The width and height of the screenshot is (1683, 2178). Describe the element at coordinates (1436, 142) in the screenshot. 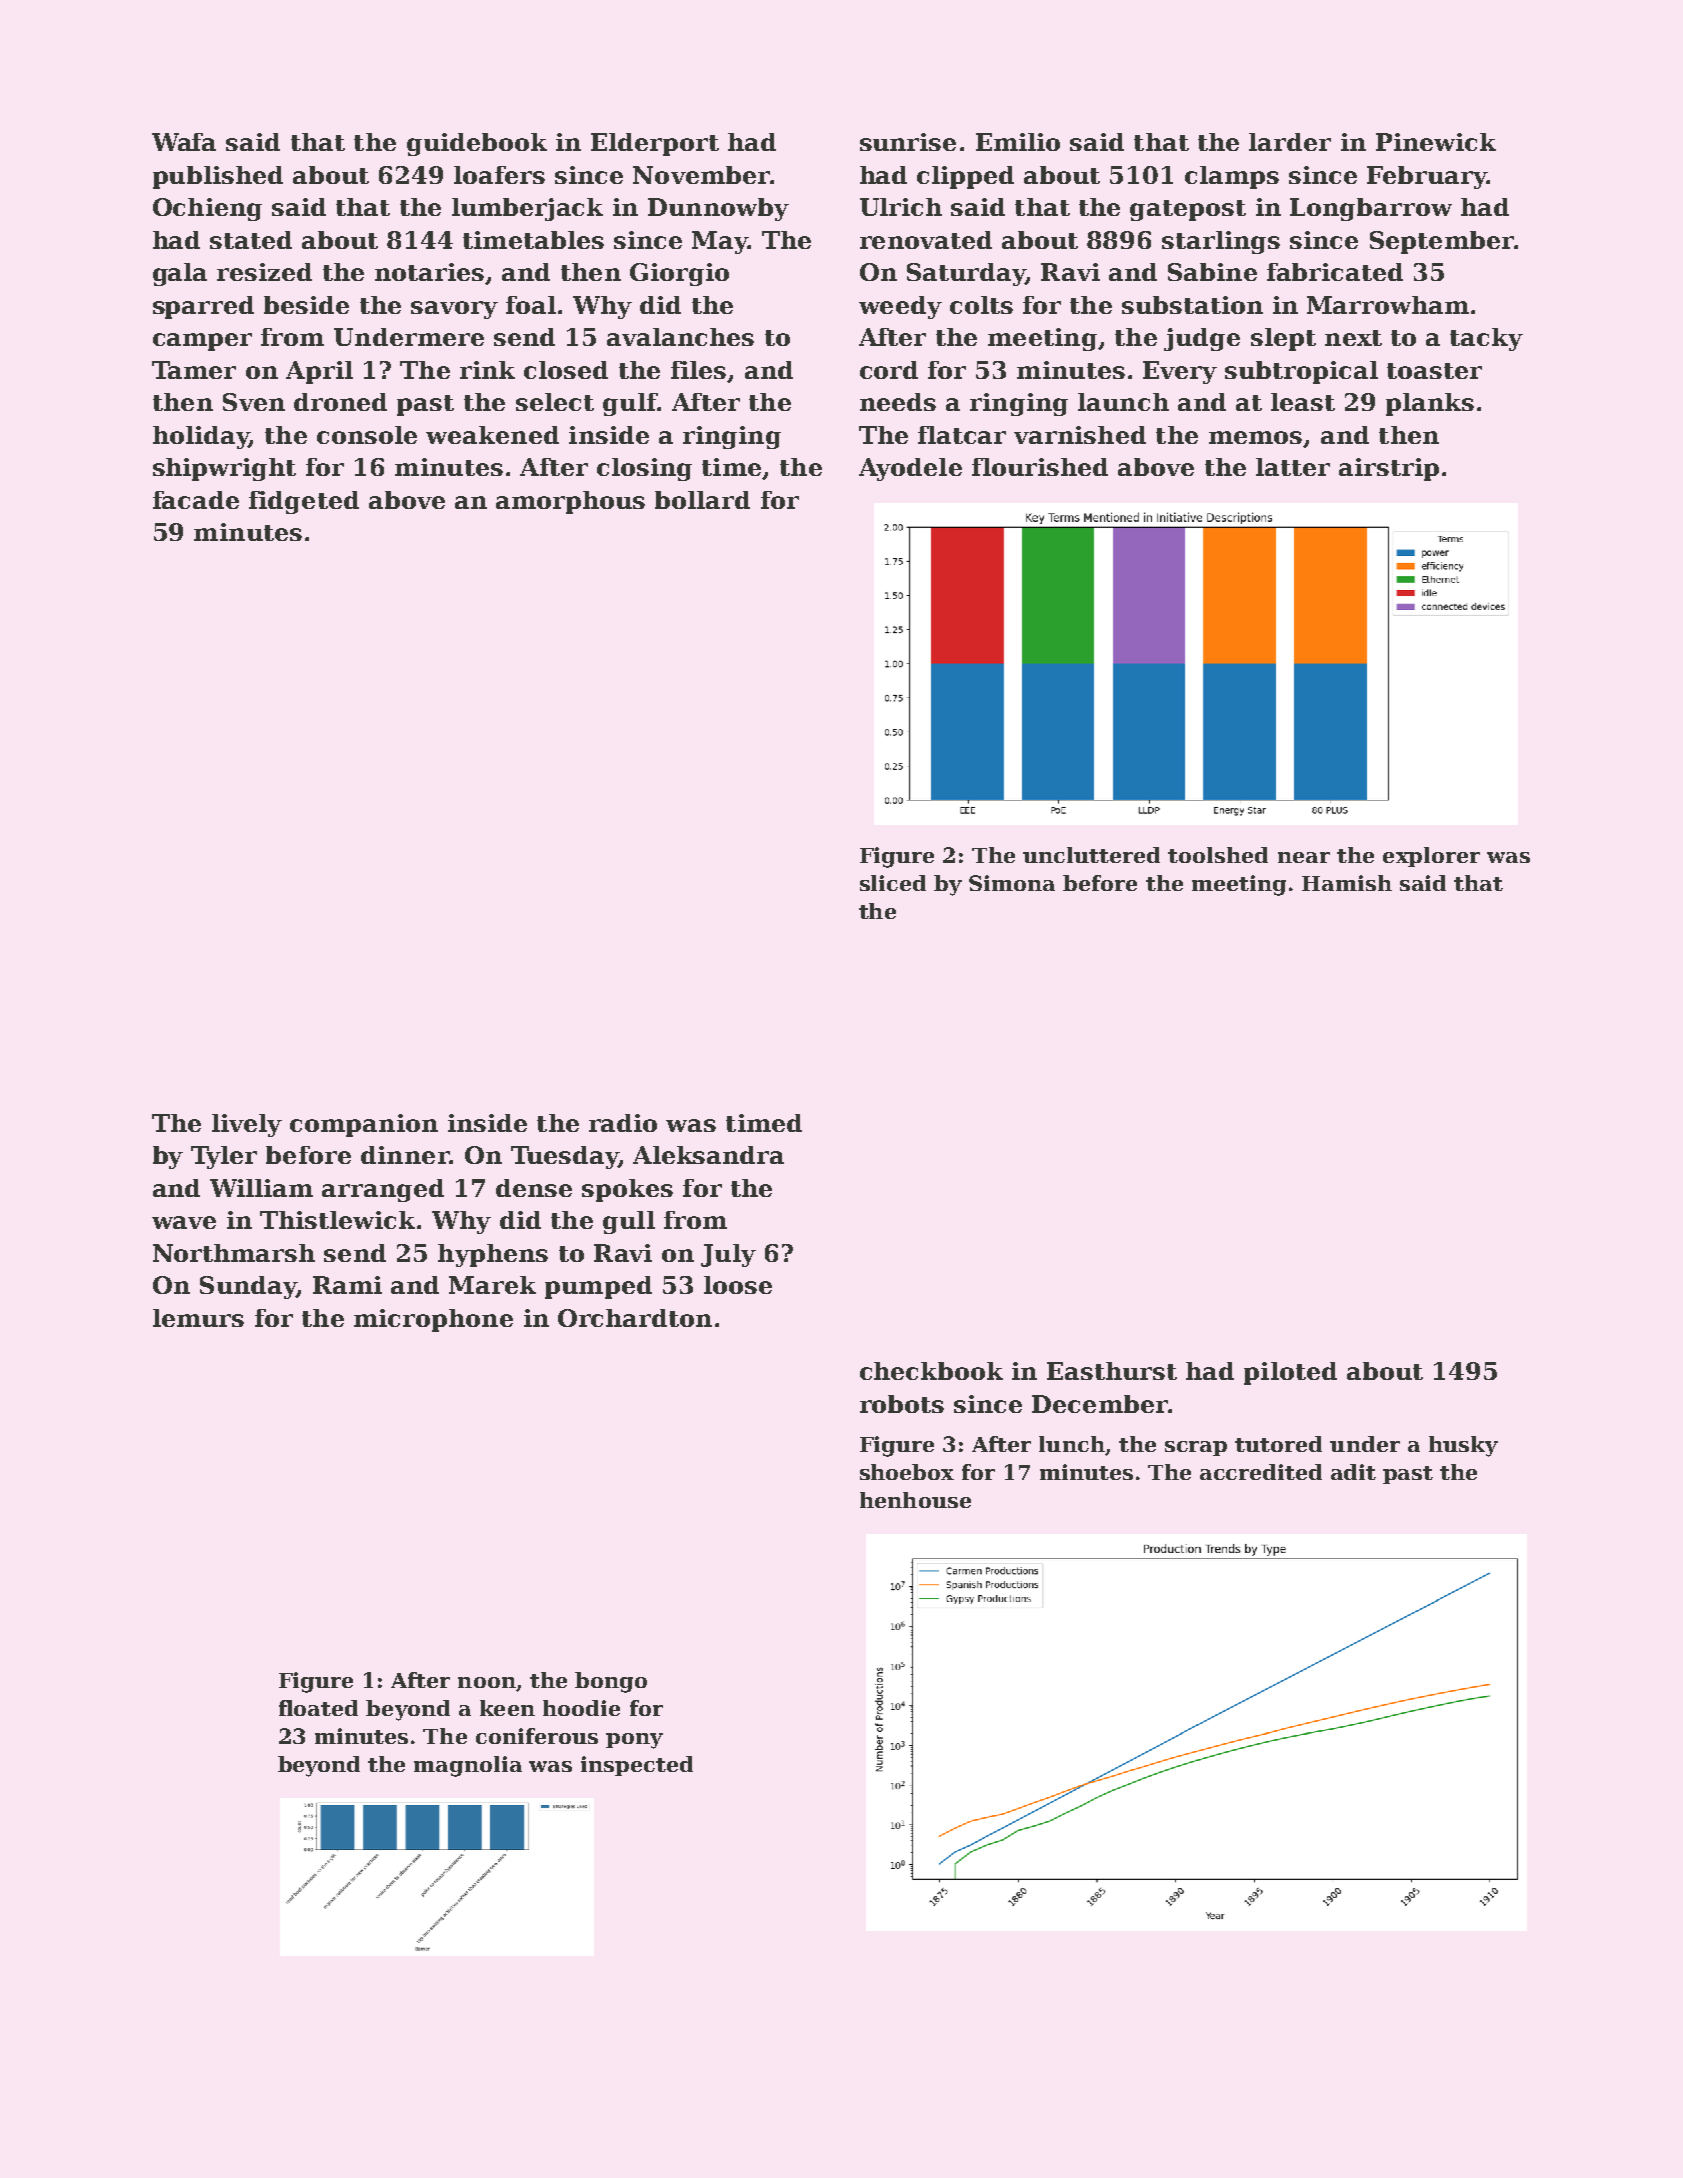

I see `Pinewick` at that location.
